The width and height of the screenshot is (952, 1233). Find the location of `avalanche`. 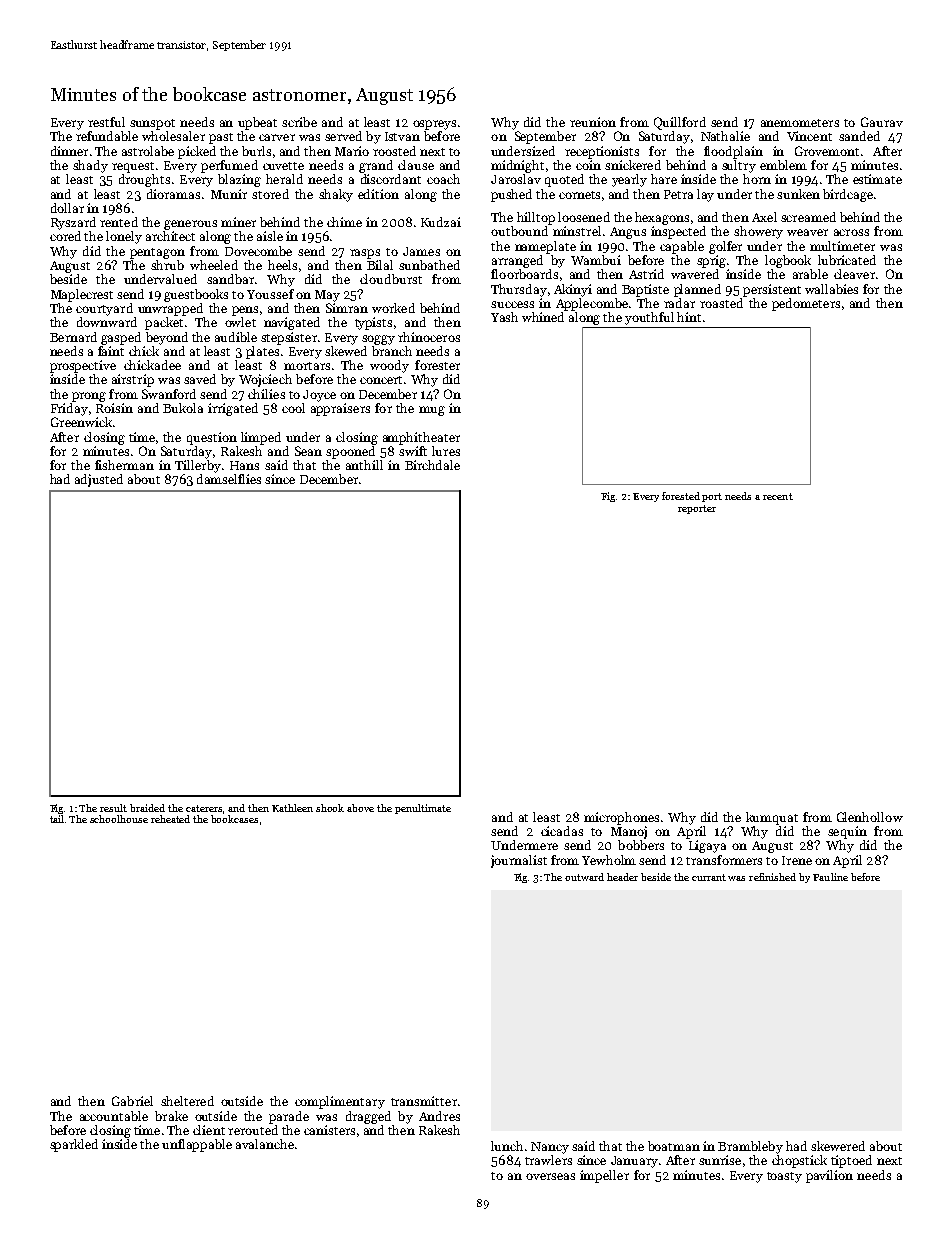

avalanche is located at coordinates (265, 1144).
